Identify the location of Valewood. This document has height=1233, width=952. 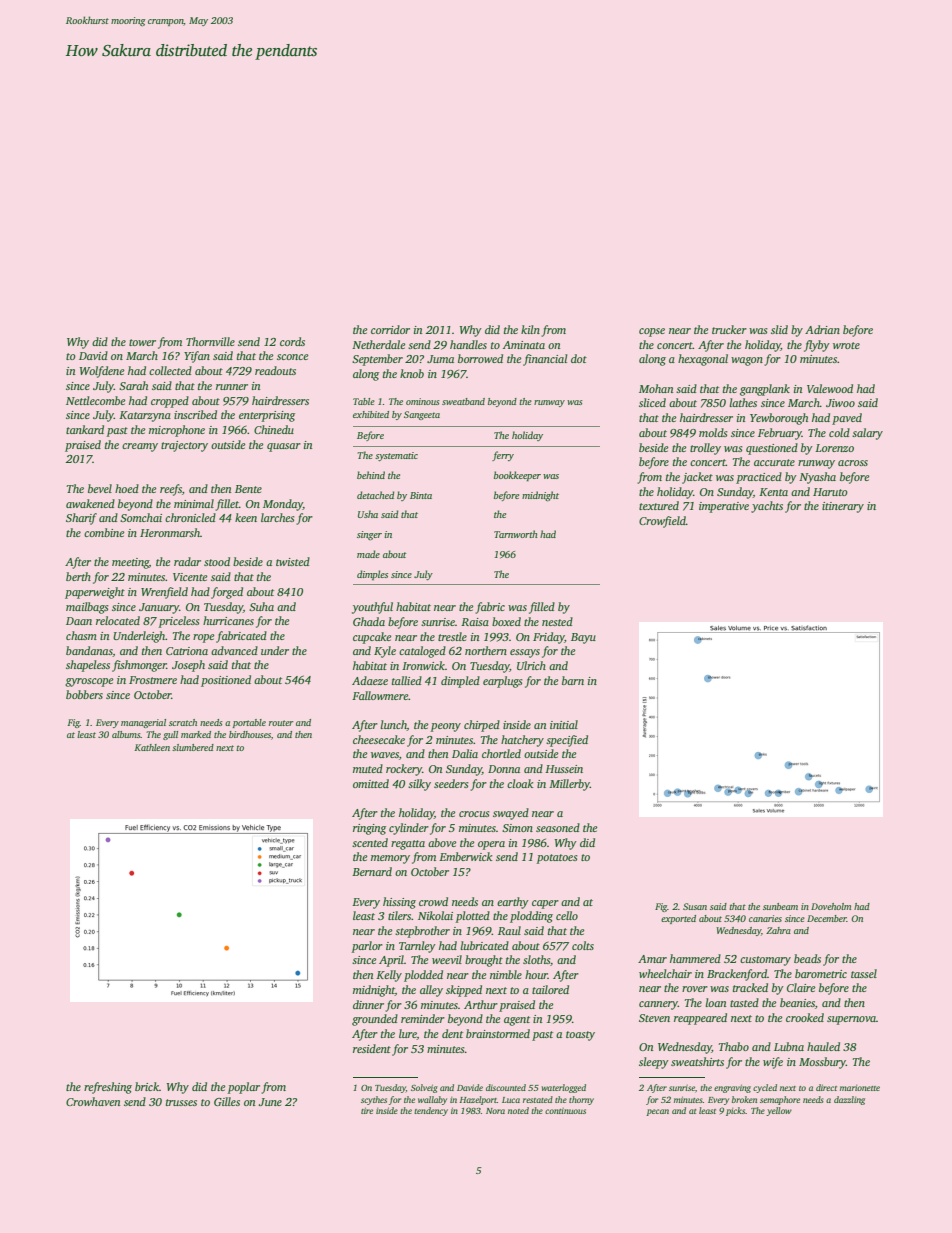
(830, 388).
